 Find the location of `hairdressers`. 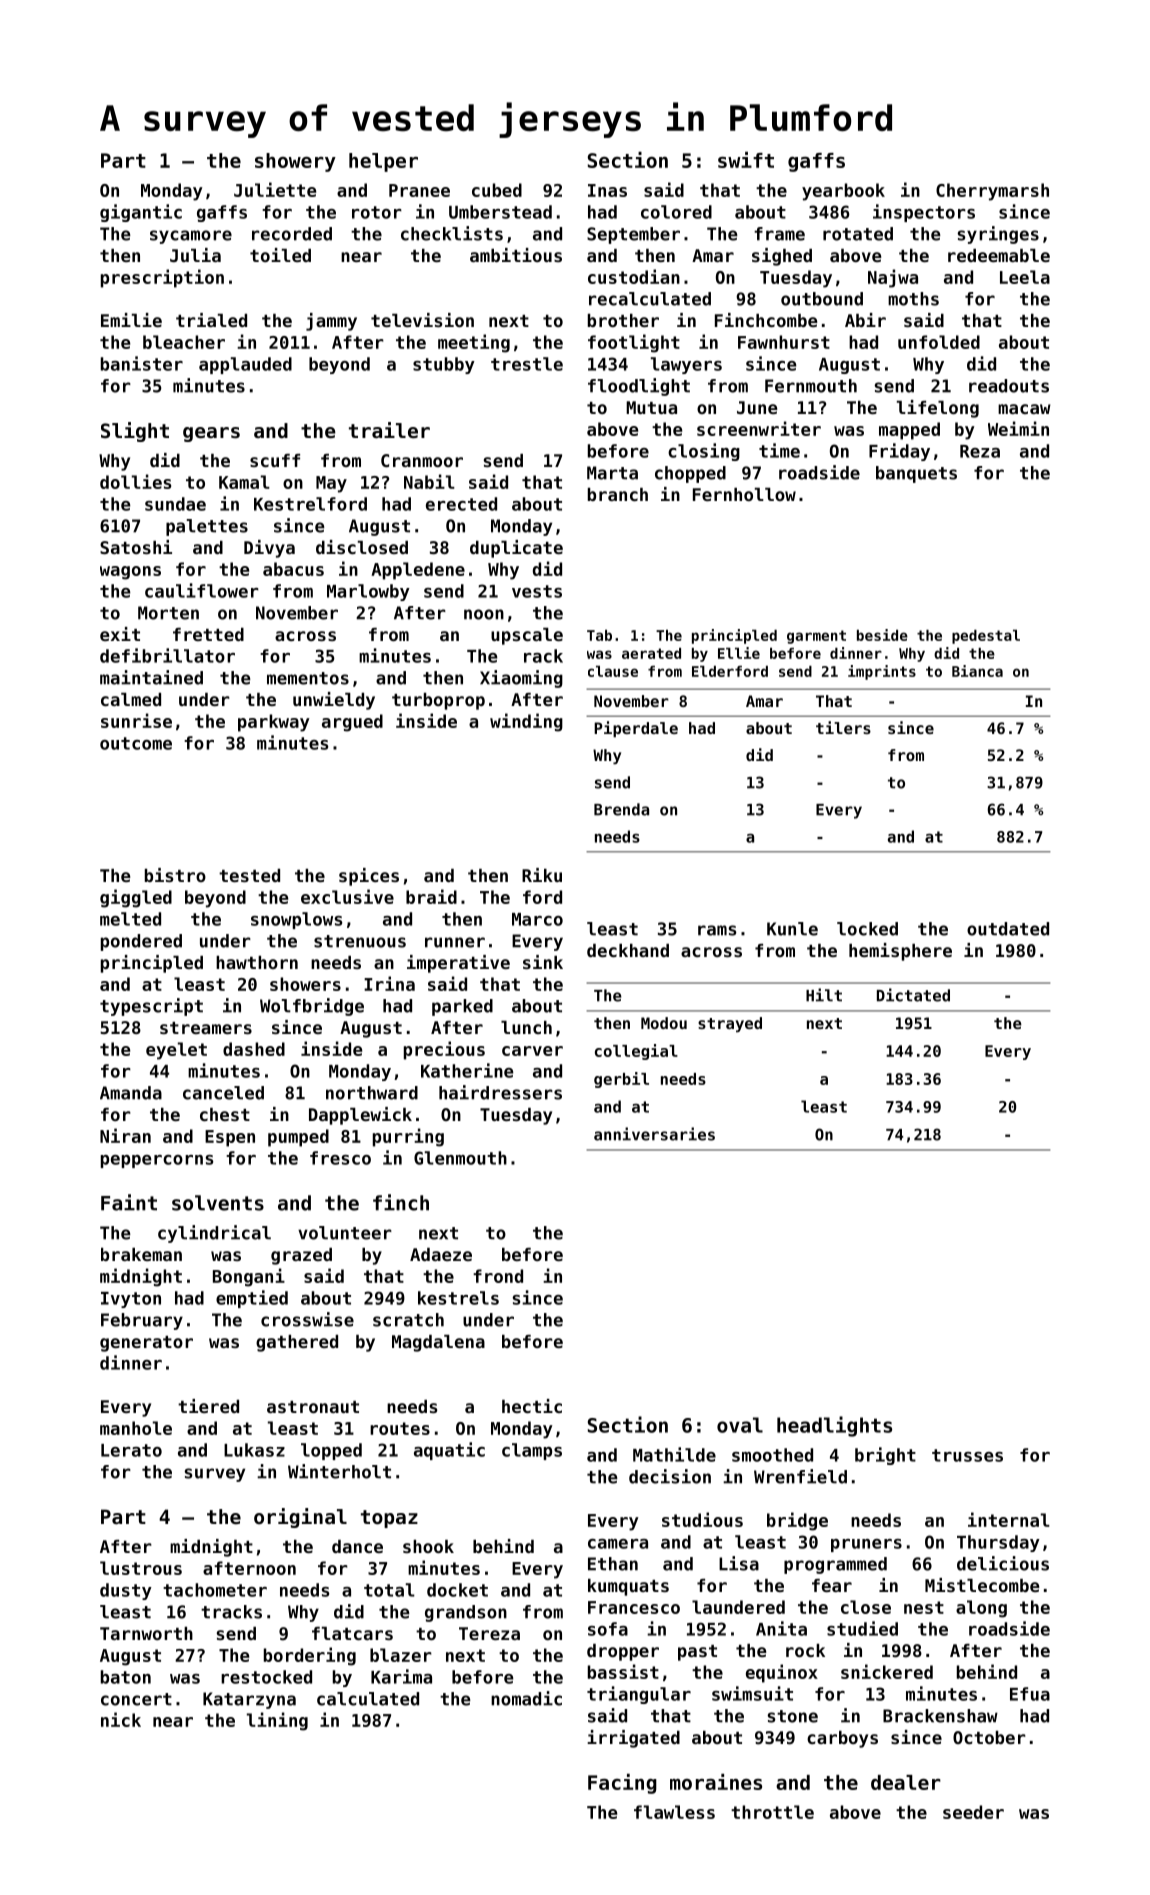

hairdressers is located at coordinates (500, 1092).
